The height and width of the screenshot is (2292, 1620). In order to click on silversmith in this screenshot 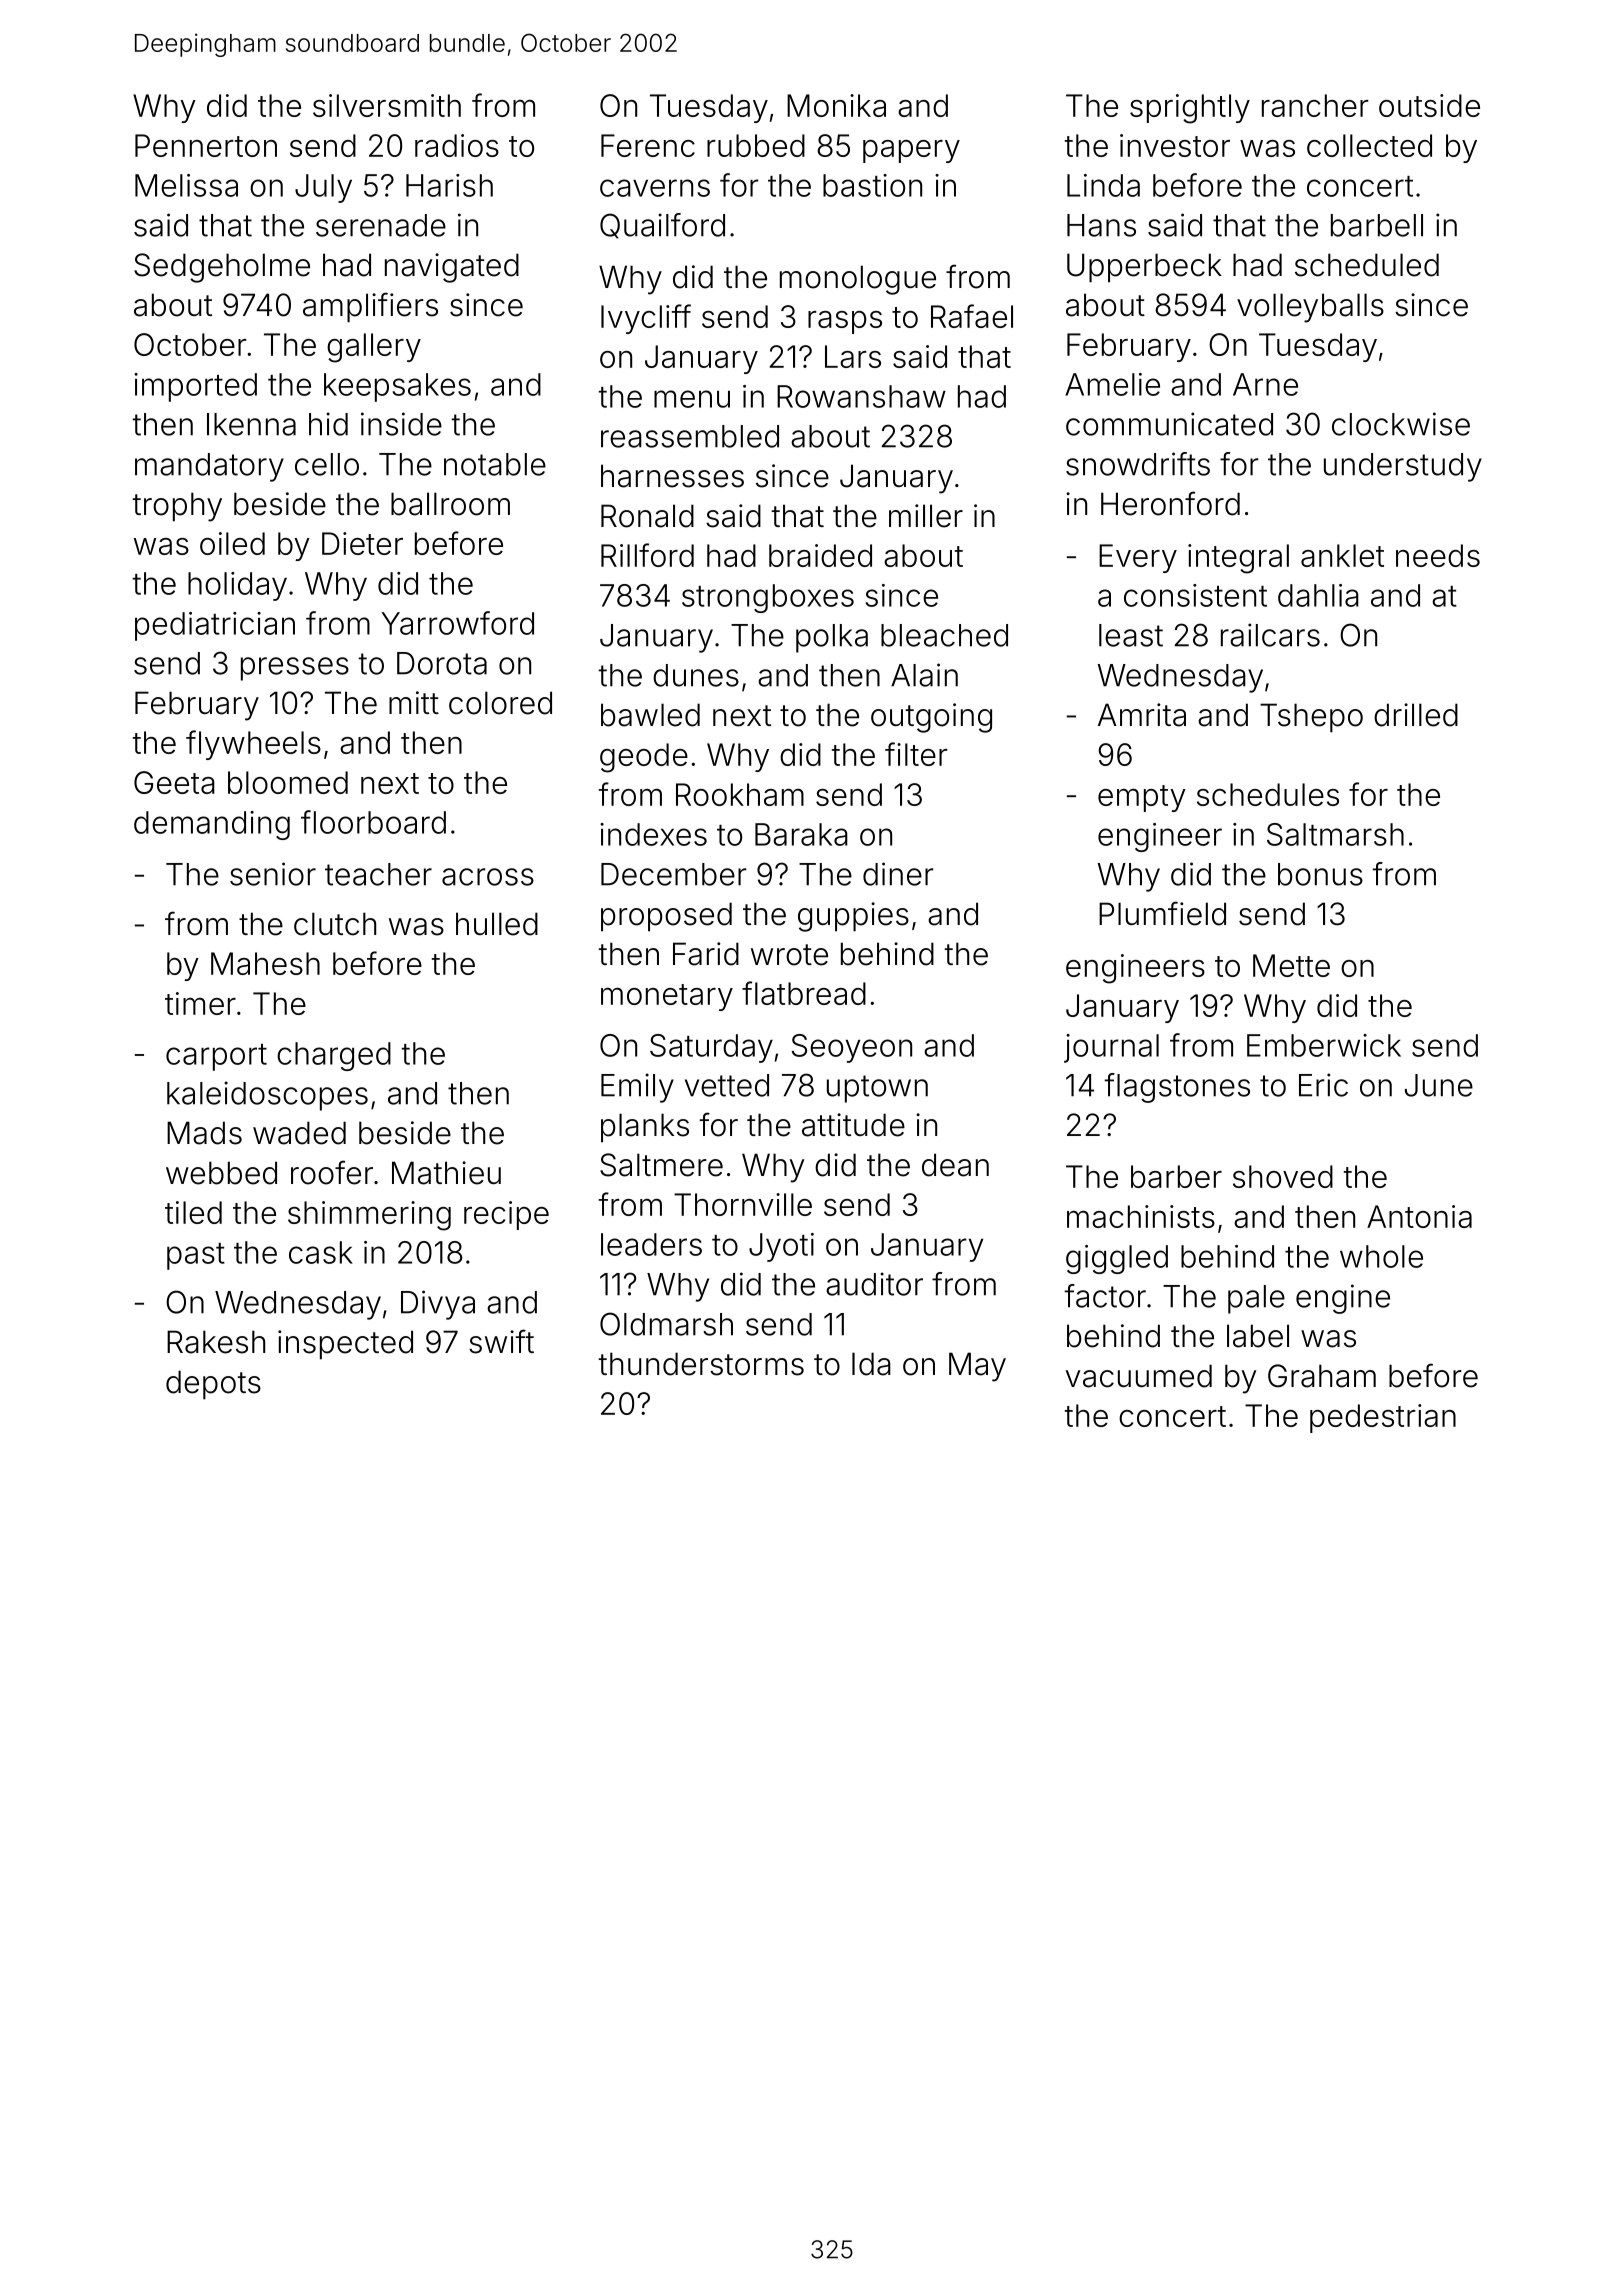, I will do `click(387, 105)`.
